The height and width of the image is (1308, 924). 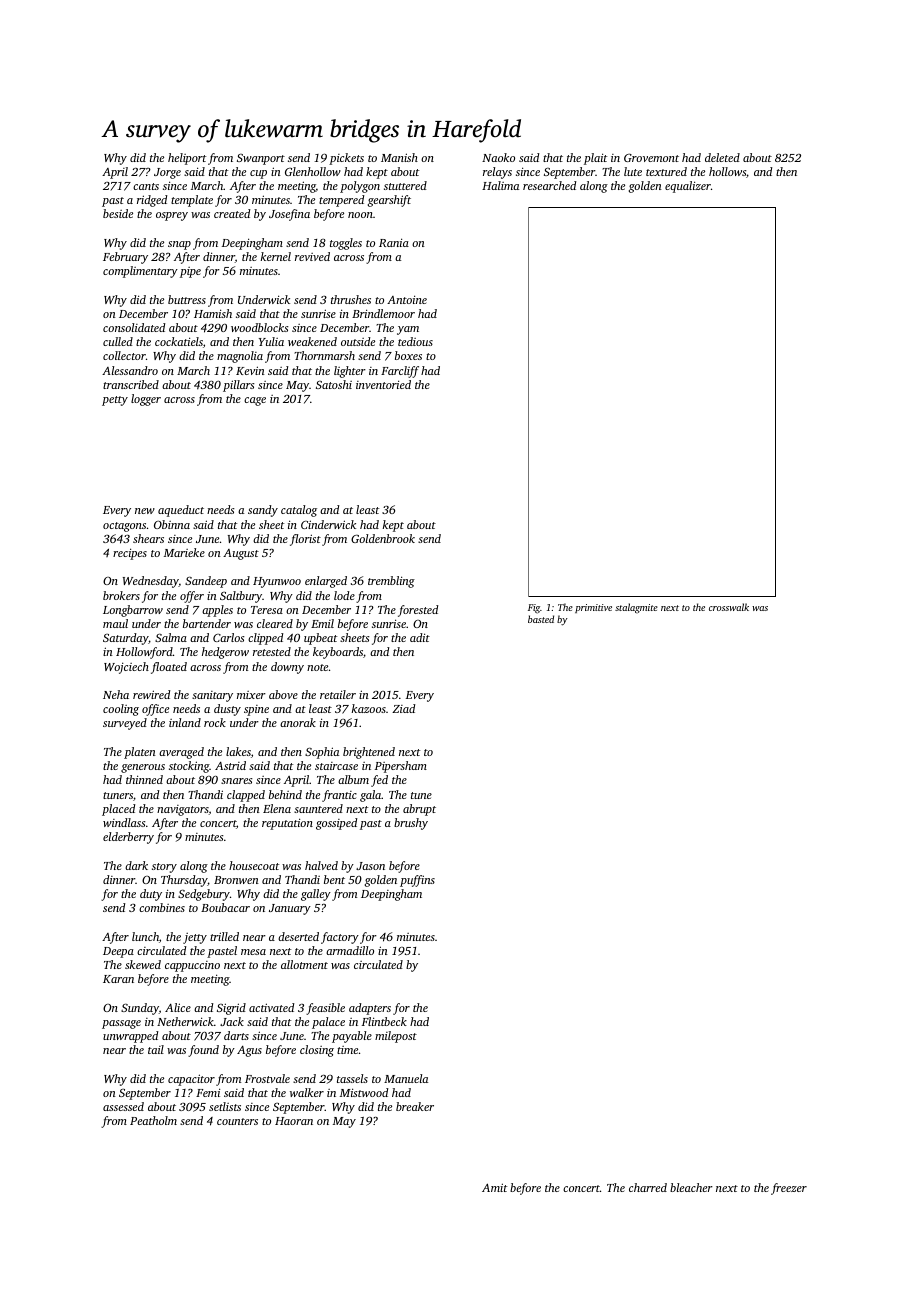 What do you see at coordinates (417, 881) in the image?
I see `puffins` at bounding box center [417, 881].
